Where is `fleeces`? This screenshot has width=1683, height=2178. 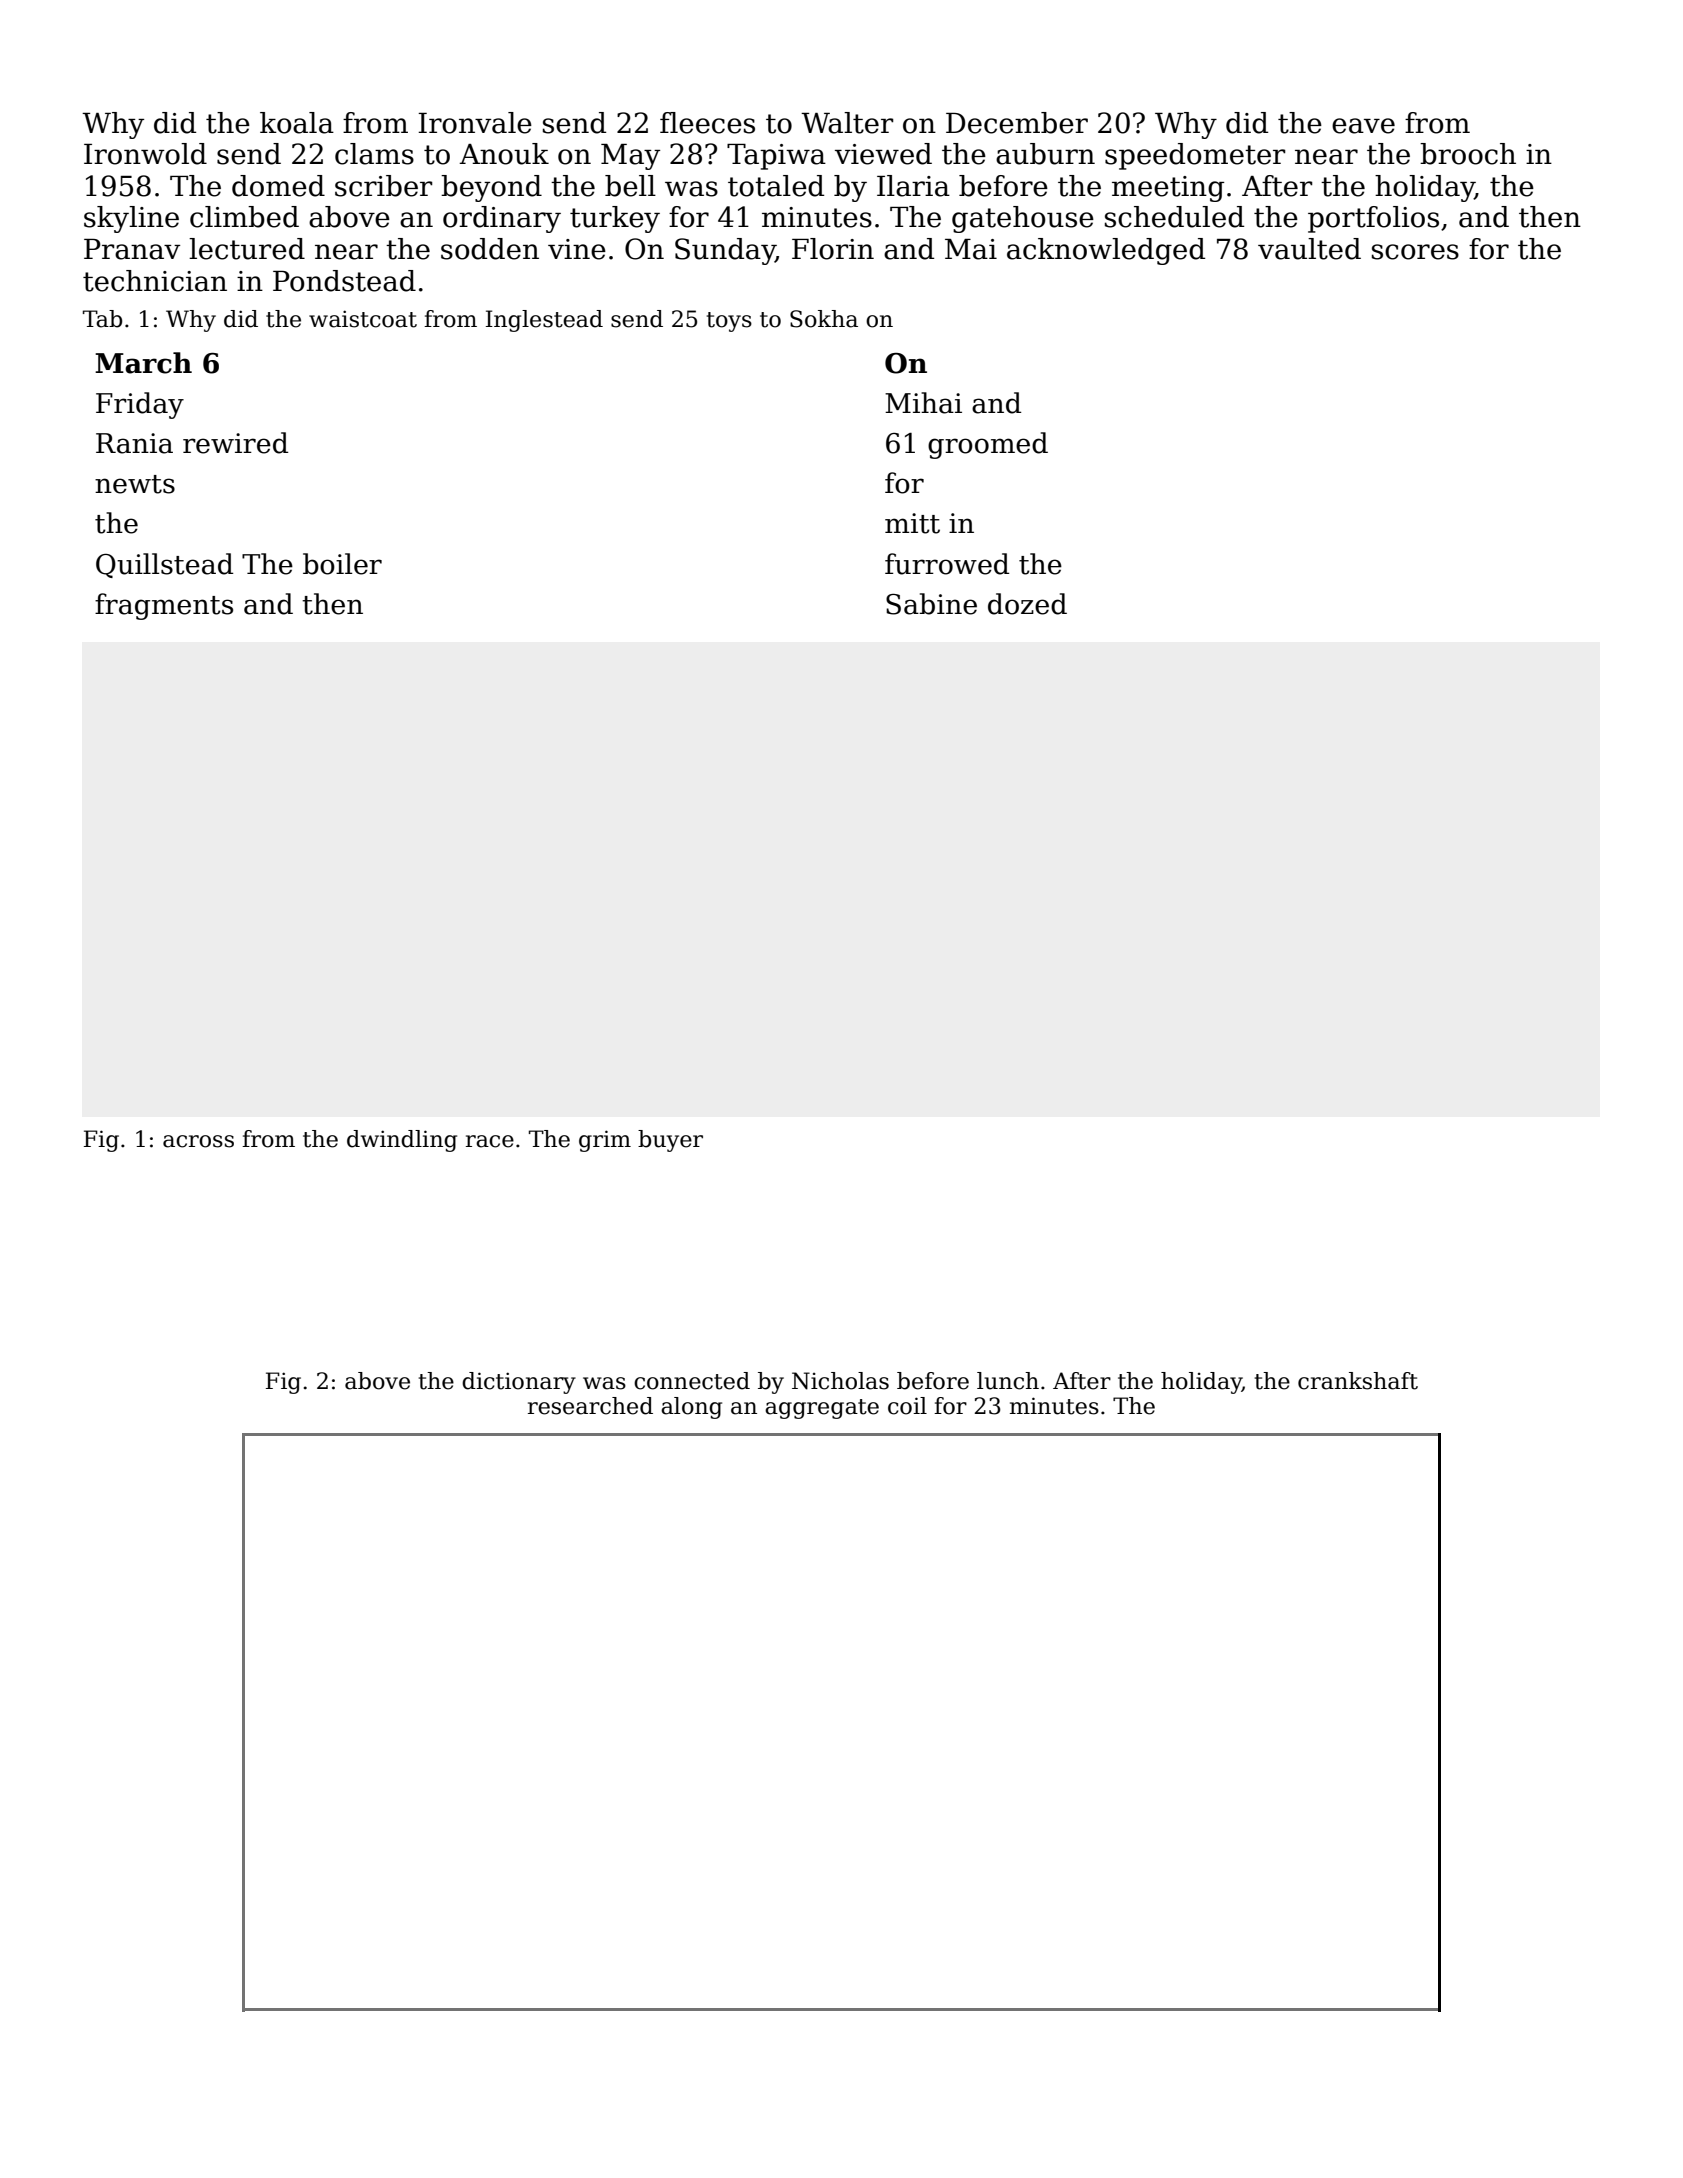 fleeces is located at coordinates (707, 123).
